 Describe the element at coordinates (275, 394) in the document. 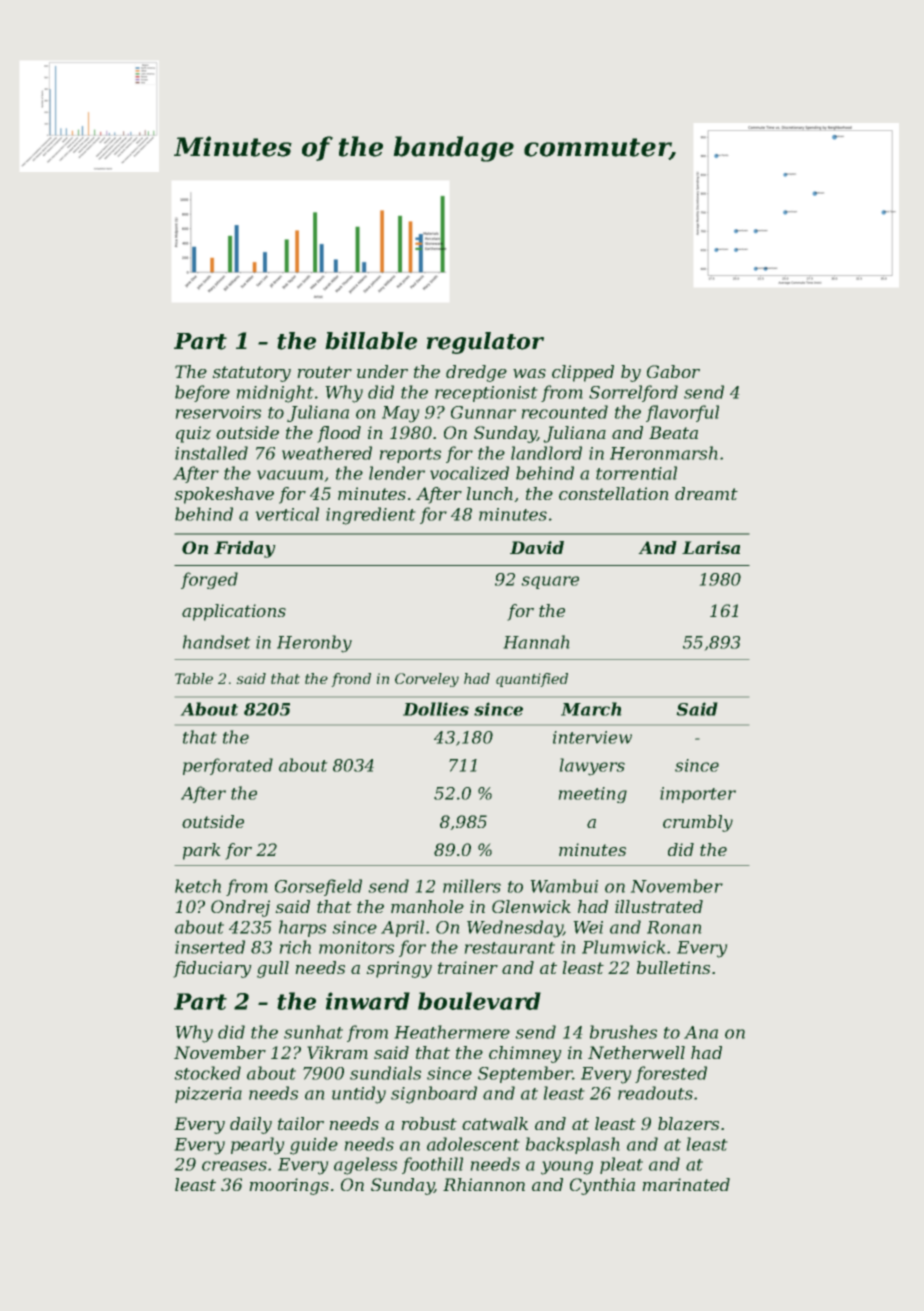

I see `midnight` at that location.
